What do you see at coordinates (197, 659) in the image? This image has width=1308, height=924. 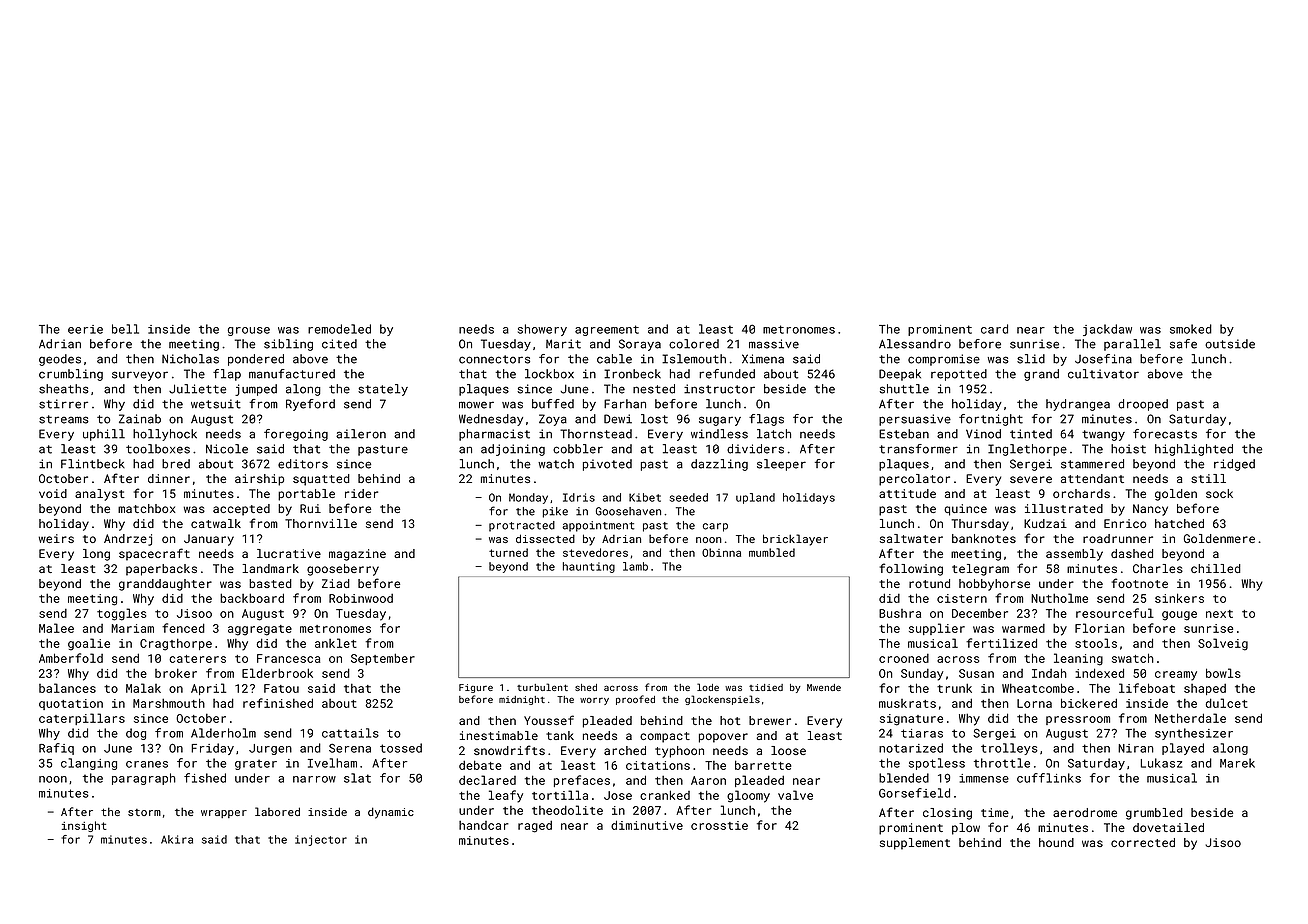 I see `caterers` at bounding box center [197, 659].
